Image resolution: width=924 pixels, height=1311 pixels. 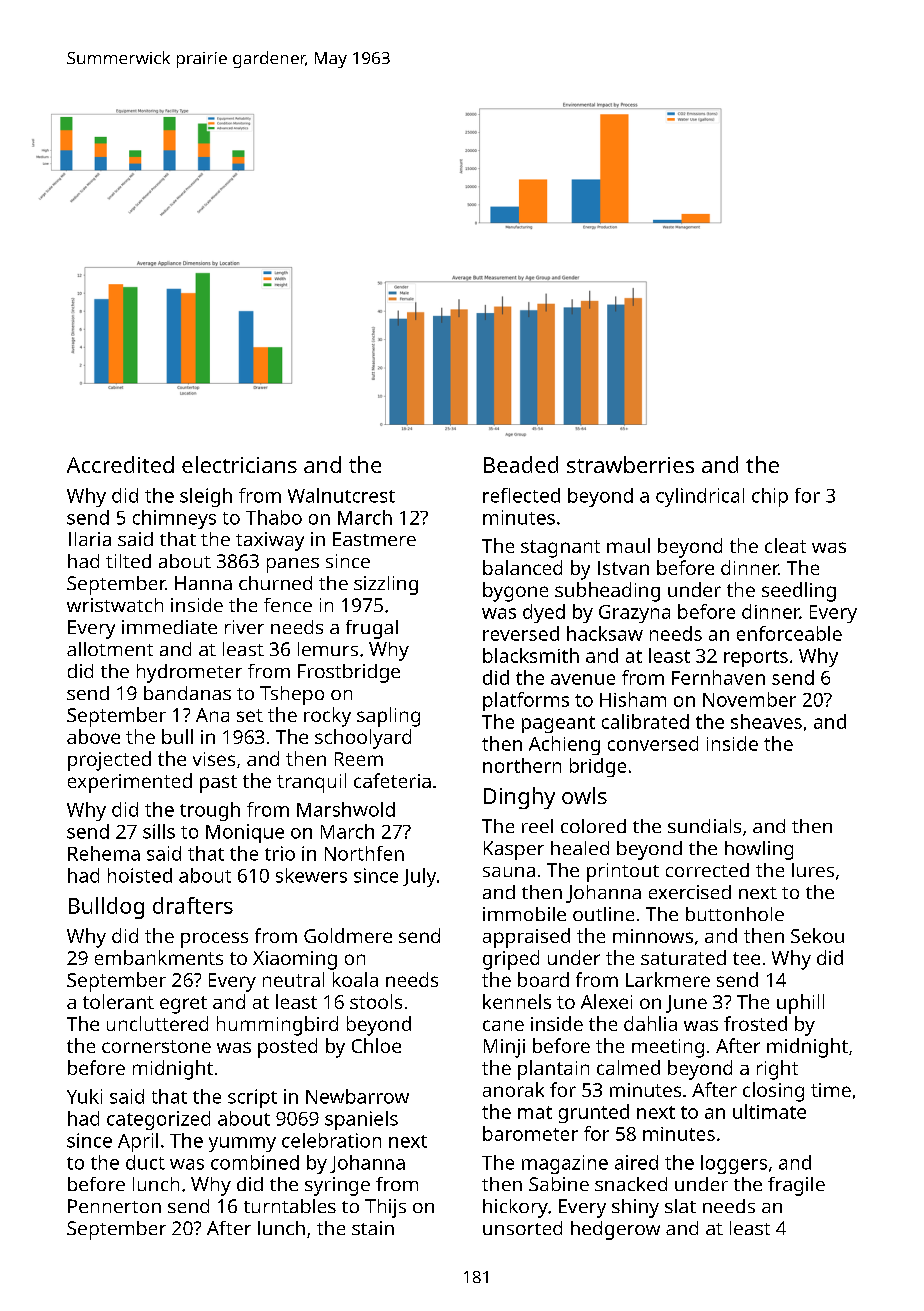 What do you see at coordinates (606, 1001) in the page?
I see `Alexei` at bounding box center [606, 1001].
